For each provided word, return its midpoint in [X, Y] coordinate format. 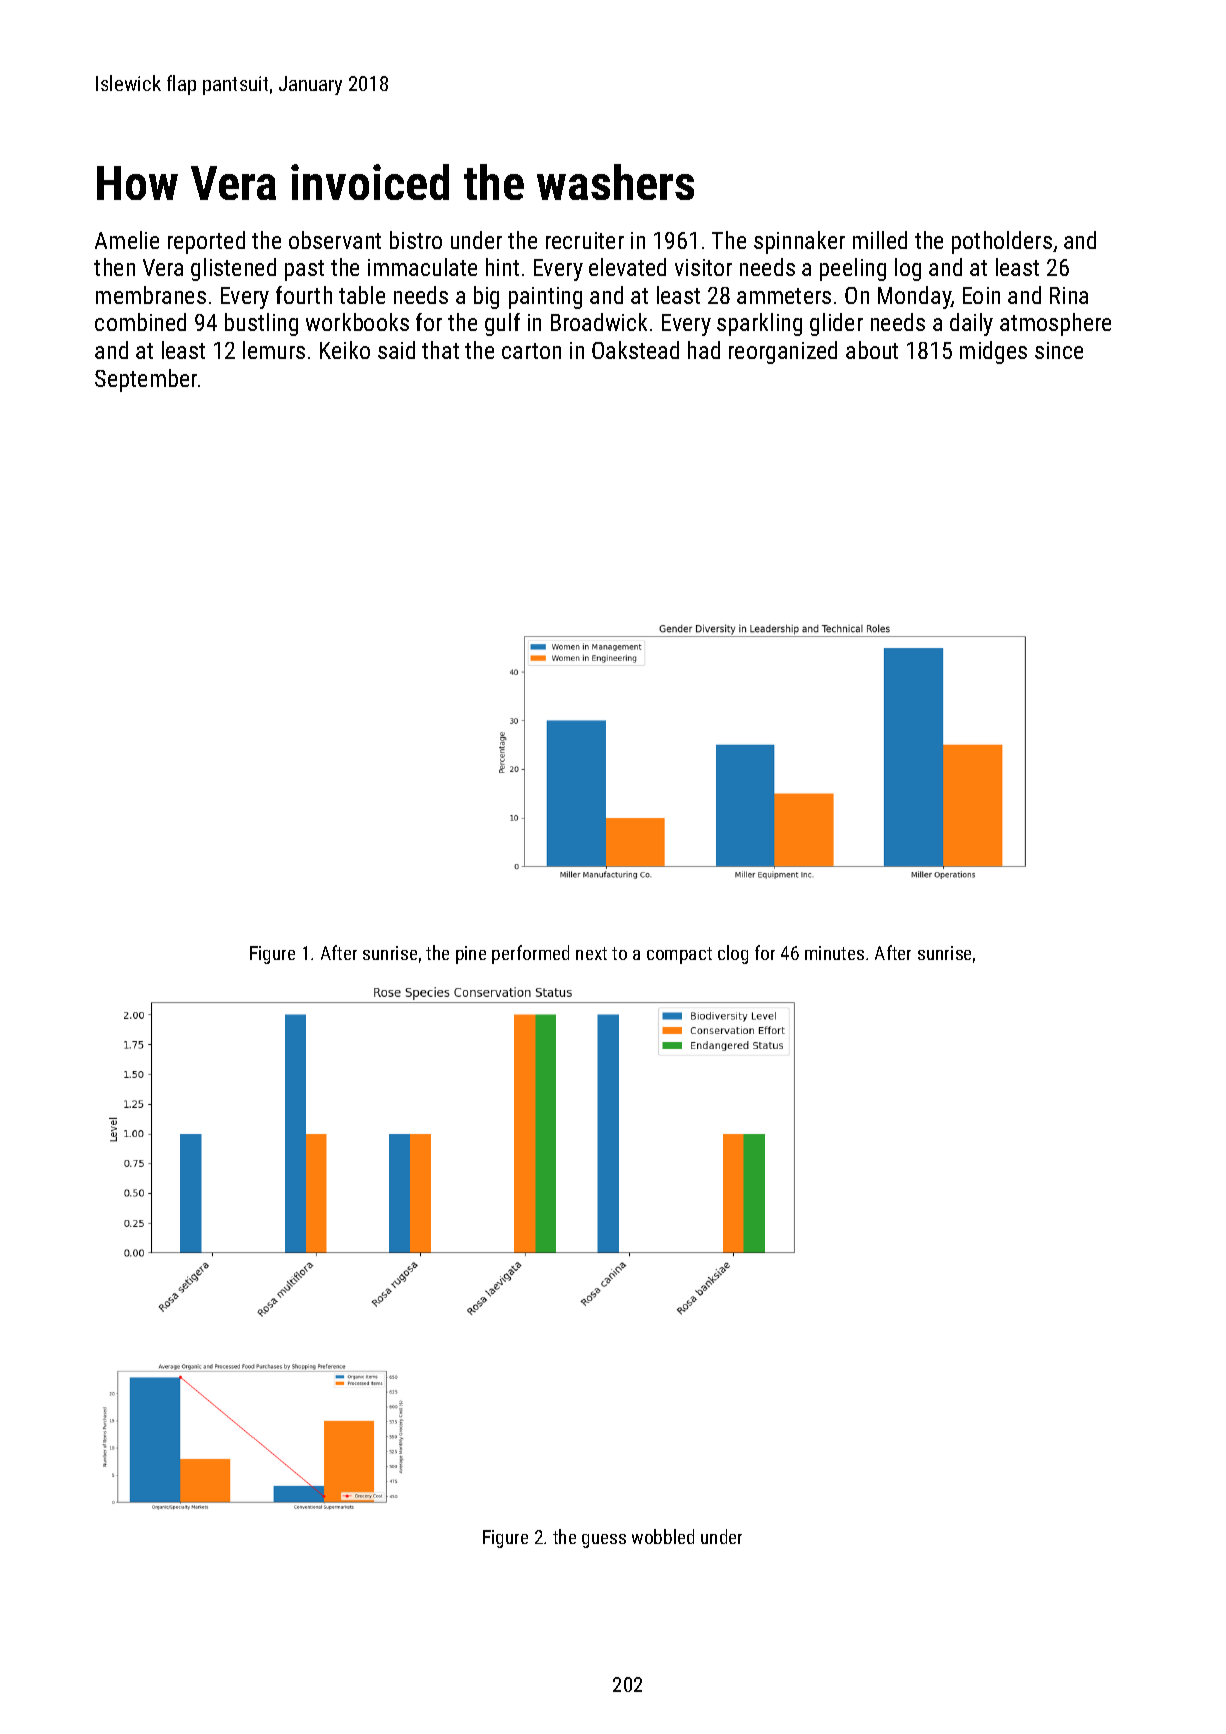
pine [471, 955]
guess [604, 1541]
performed [530, 954]
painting [545, 298]
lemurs [274, 350]
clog [733, 954]
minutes [834, 953]
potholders [1002, 242]
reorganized [783, 352]
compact [679, 955]
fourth [304, 295]
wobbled [663, 1536]
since [1059, 350]
